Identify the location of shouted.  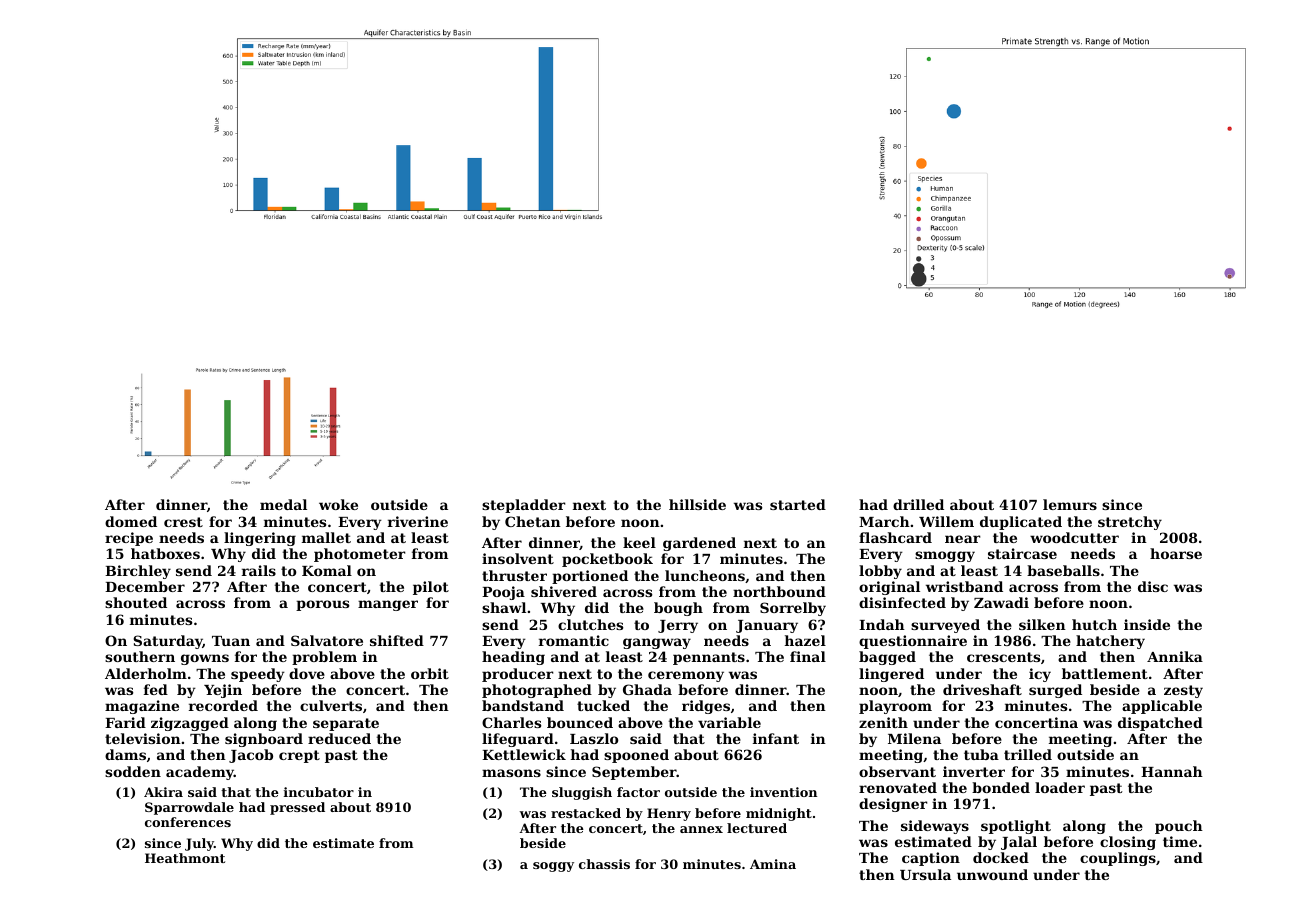
(136, 602).
